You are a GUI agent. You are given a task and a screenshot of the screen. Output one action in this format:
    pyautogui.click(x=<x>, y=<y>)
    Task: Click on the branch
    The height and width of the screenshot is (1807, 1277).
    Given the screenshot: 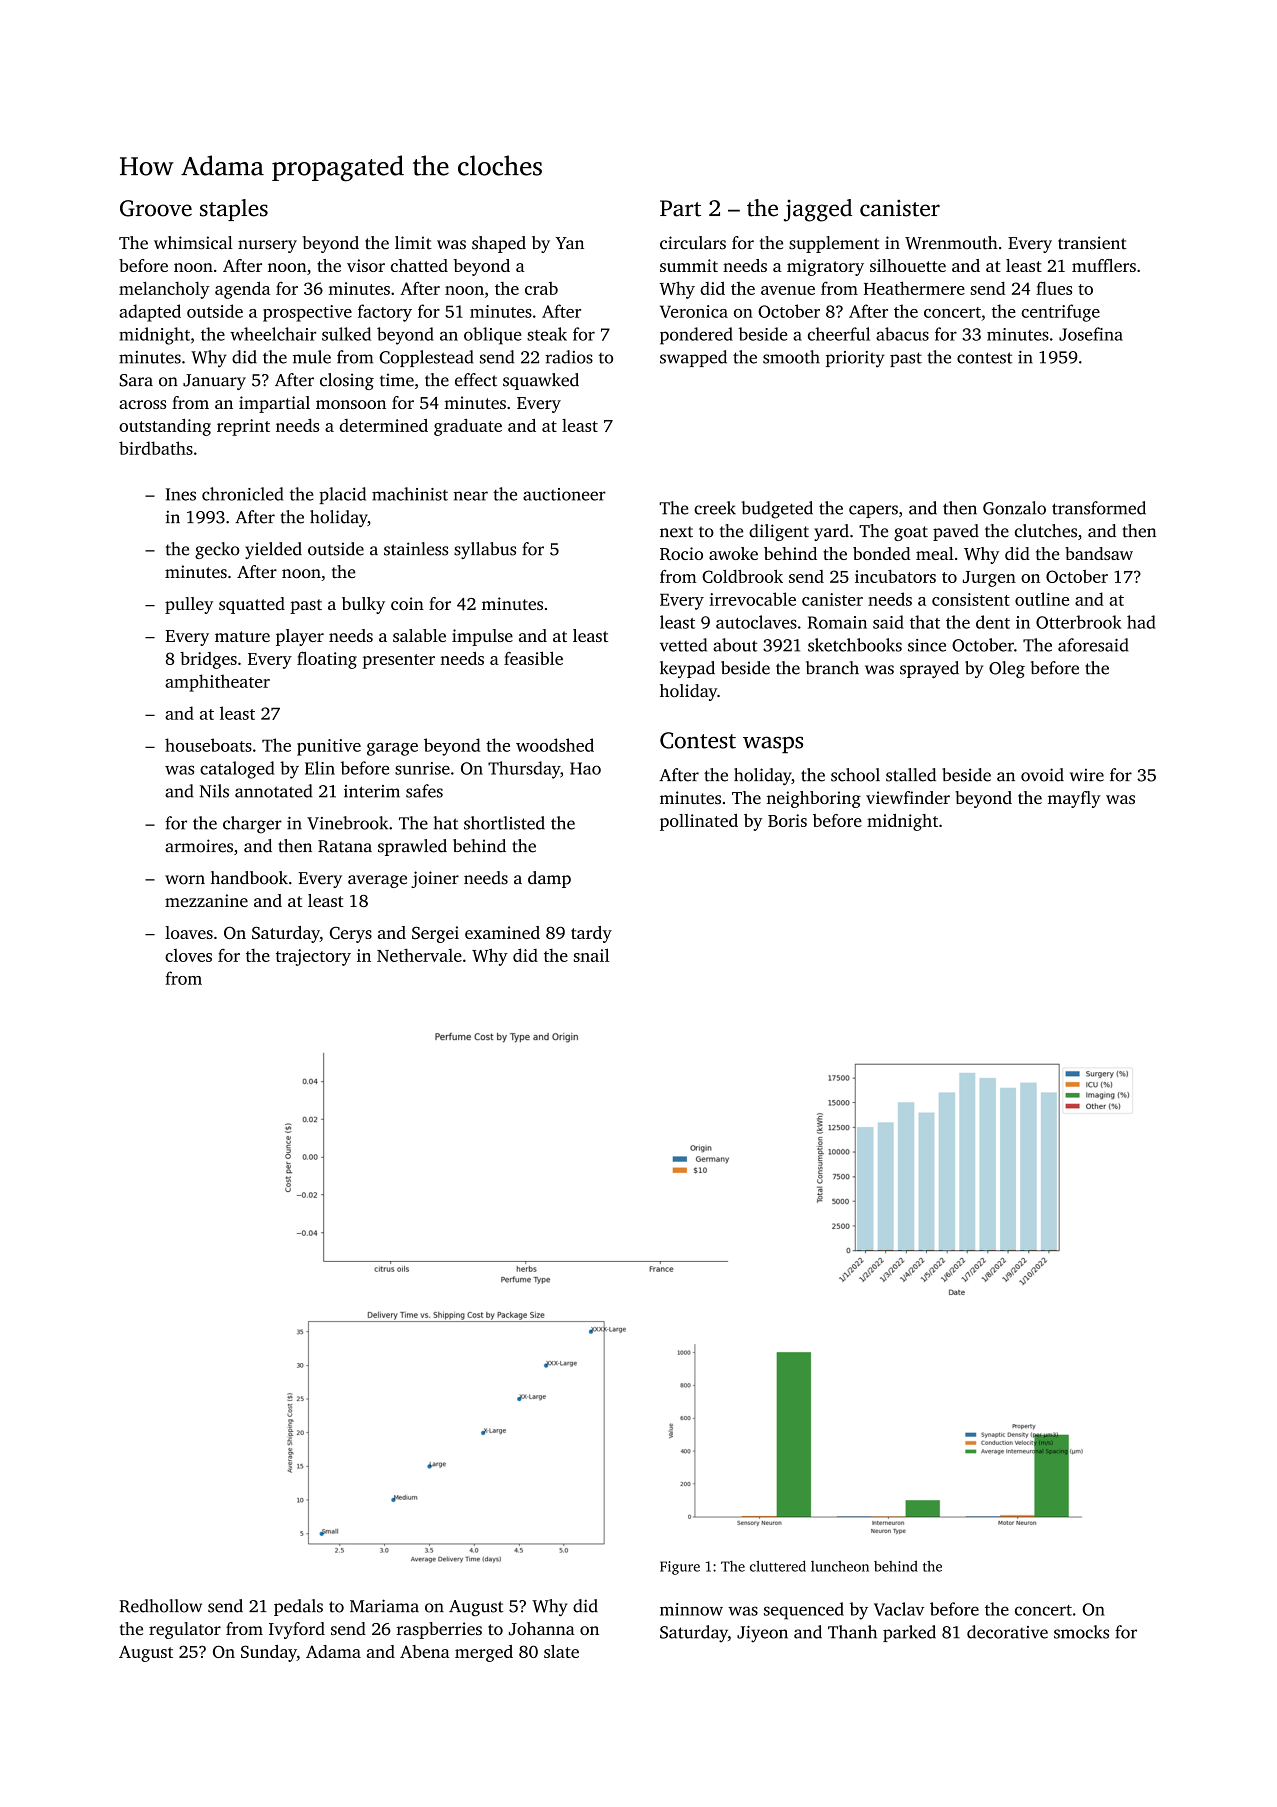 What is the action you would take?
    pyautogui.click(x=832, y=668)
